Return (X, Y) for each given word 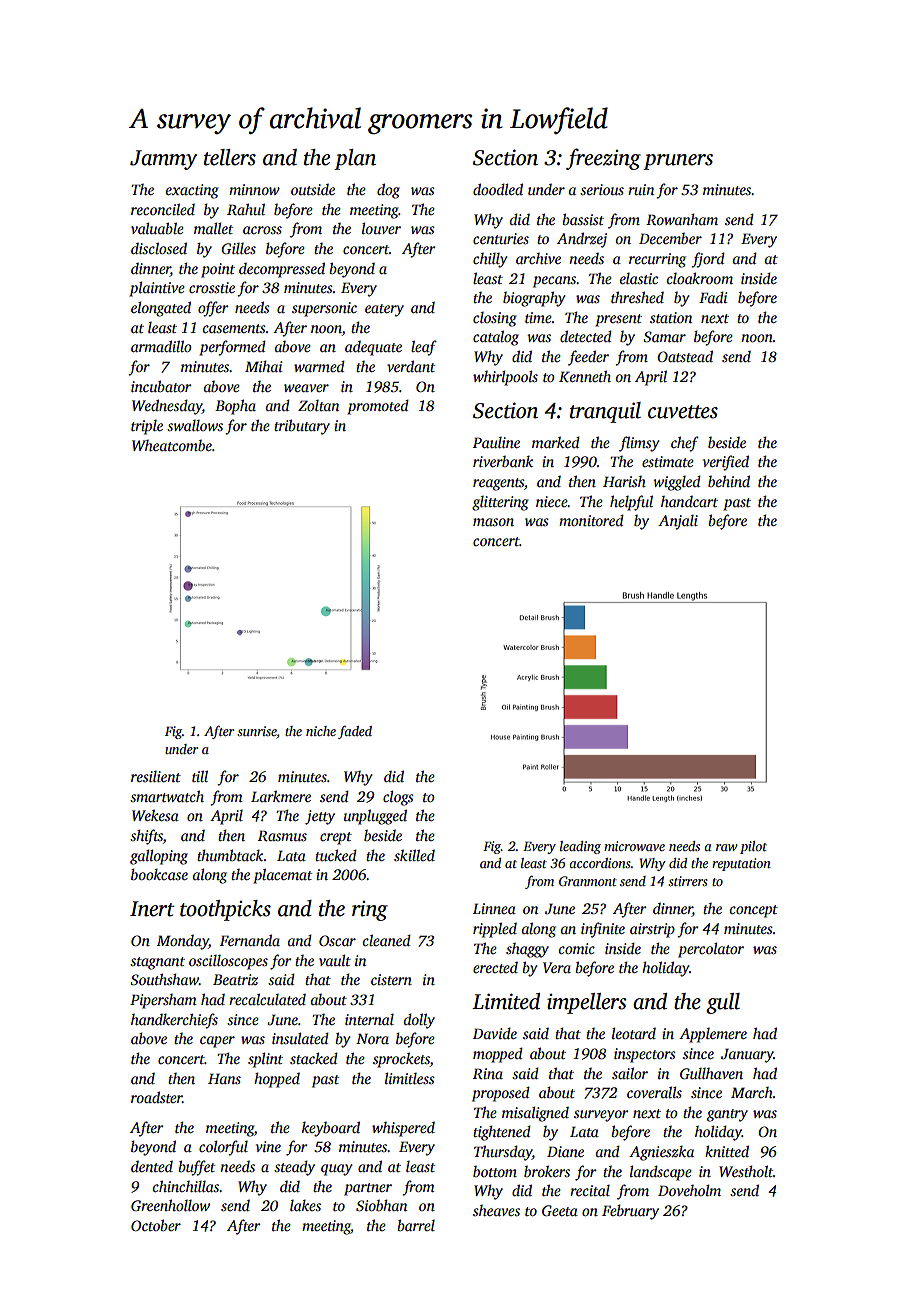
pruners (678, 162)
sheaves (496, 1210)
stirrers (688, 881)
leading (580, 847)
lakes (305, 1205)
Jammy (163, 160)
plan (355, 159)
